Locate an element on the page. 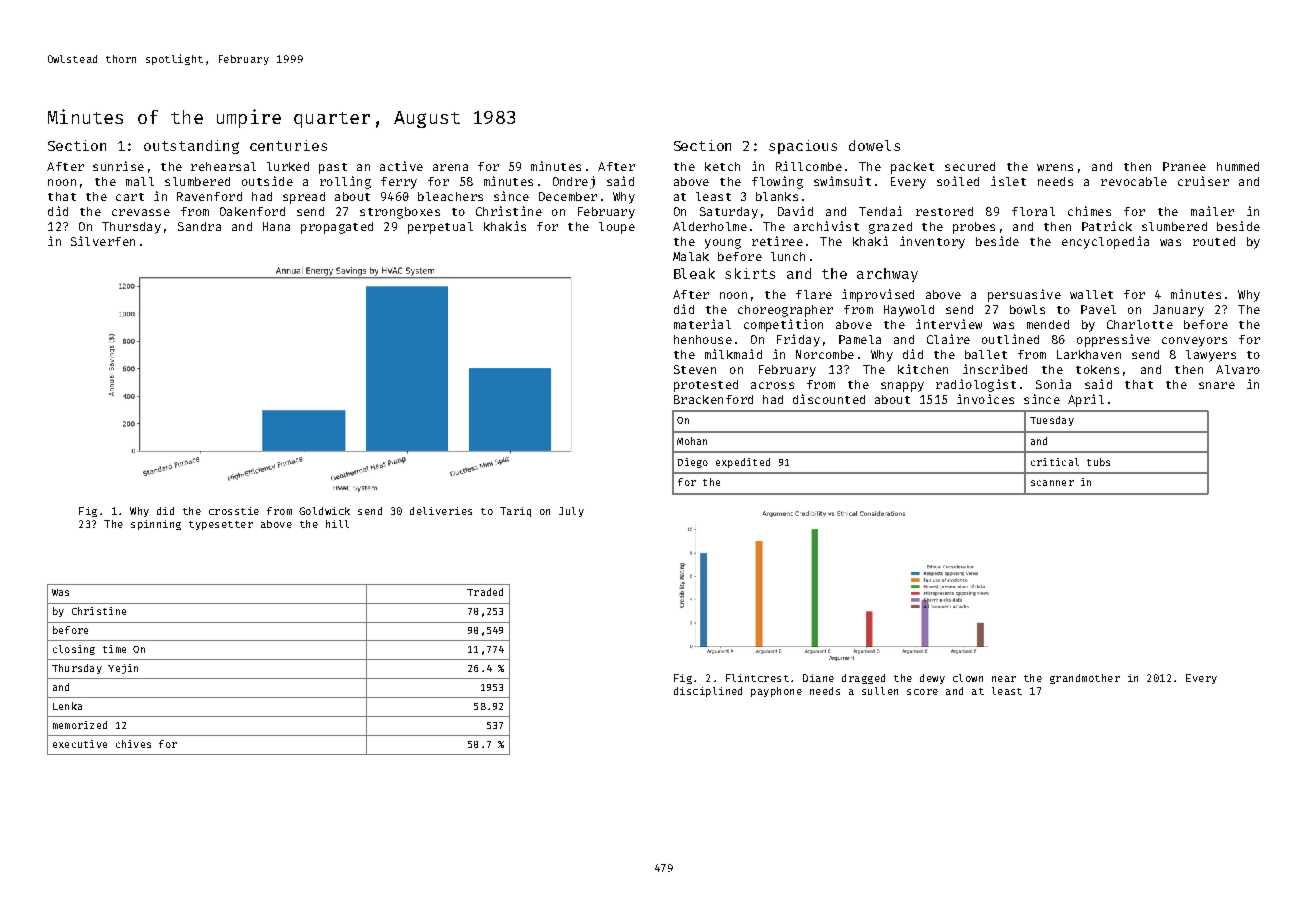 The height and width of the page is (924, 1308). lawyers is located at coordinates (1211, 356).
